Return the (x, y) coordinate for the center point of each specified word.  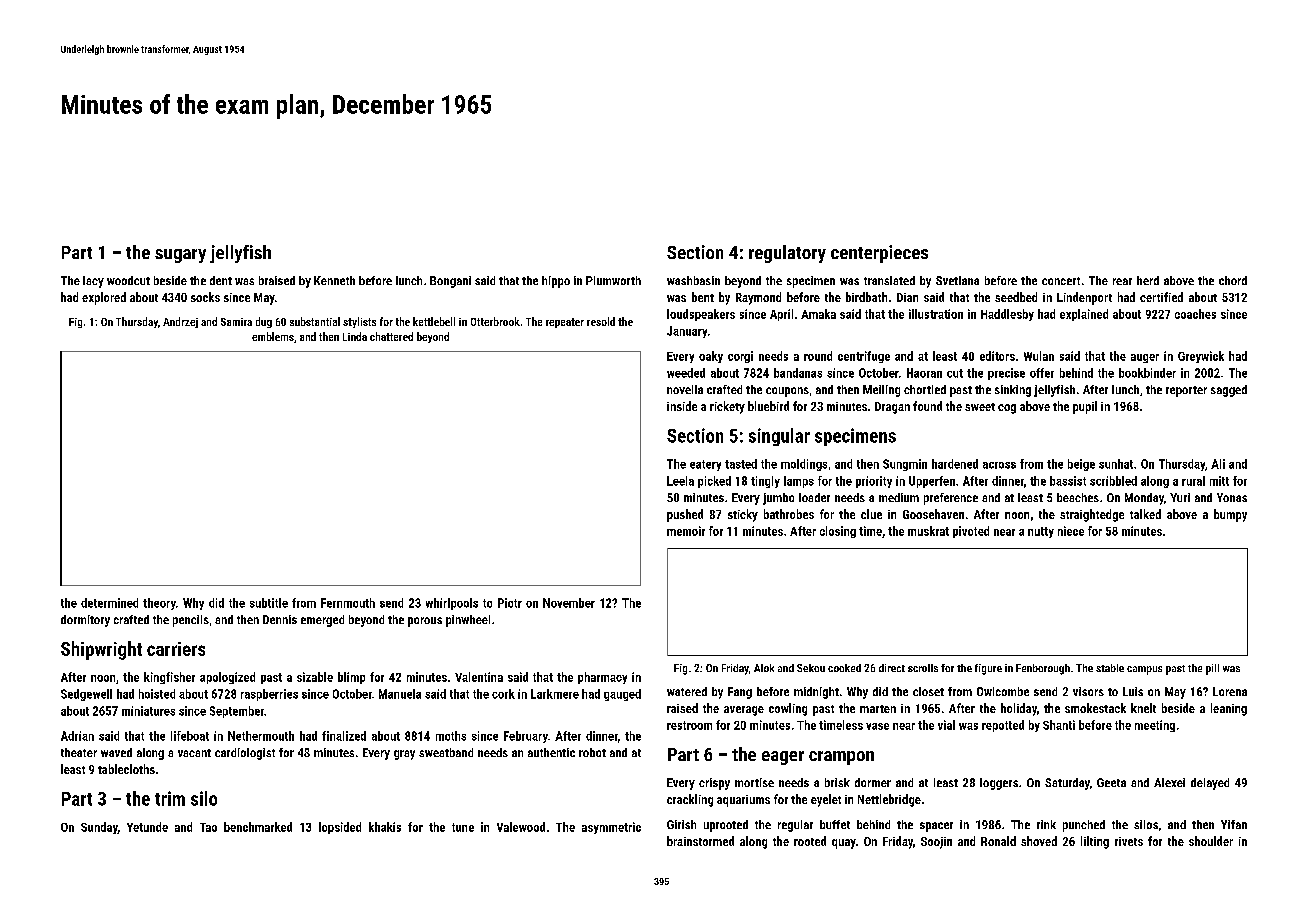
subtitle (269, 603)
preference (951, 499)
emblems (273, 336)
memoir (686, 531)
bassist (1068, 481)
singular (779, 437)
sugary (180, 256)
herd (1148, 280)
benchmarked (258, 827)
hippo (556, 282)
